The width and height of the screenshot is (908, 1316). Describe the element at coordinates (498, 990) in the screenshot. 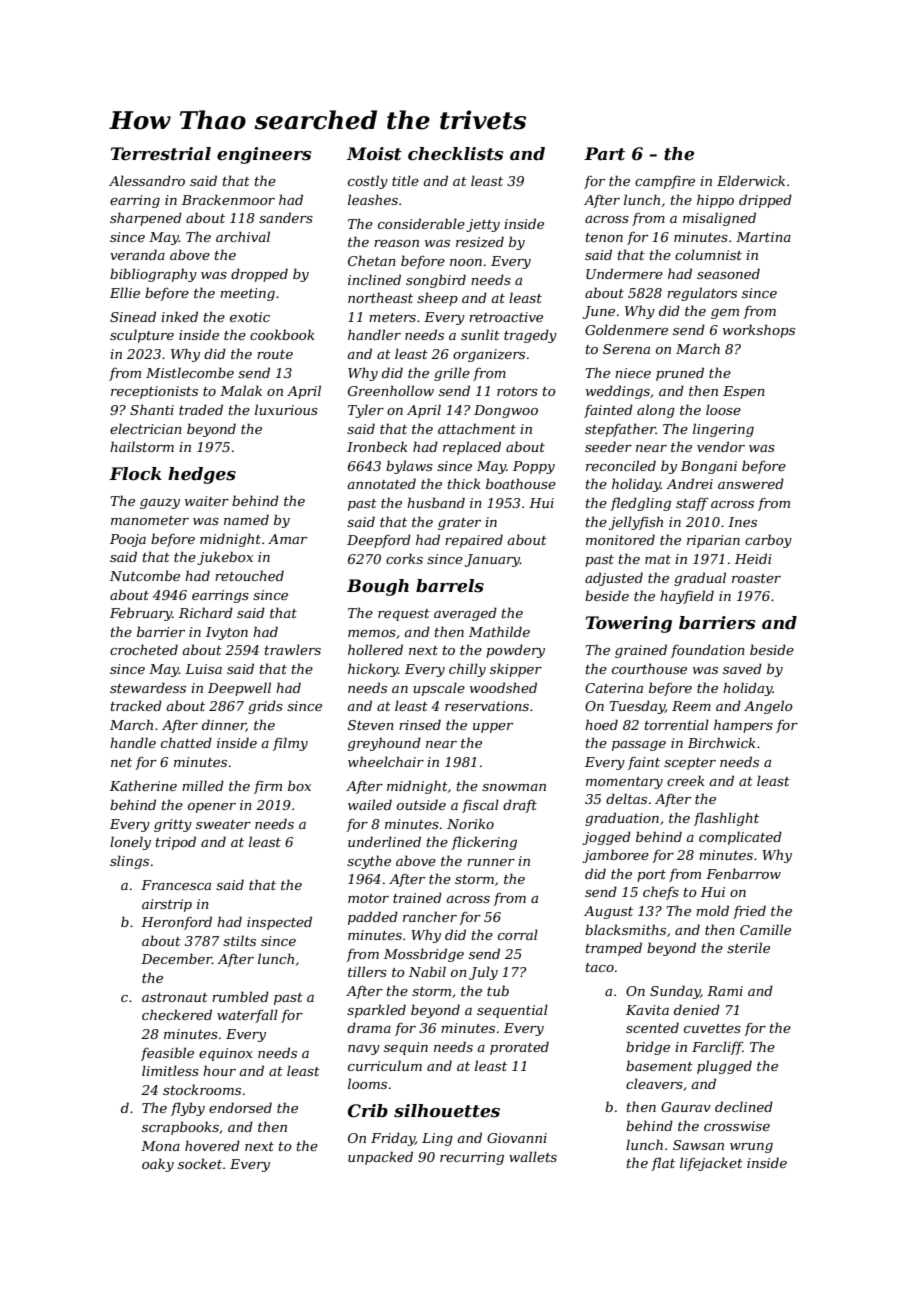

I see `tub` at that location.
